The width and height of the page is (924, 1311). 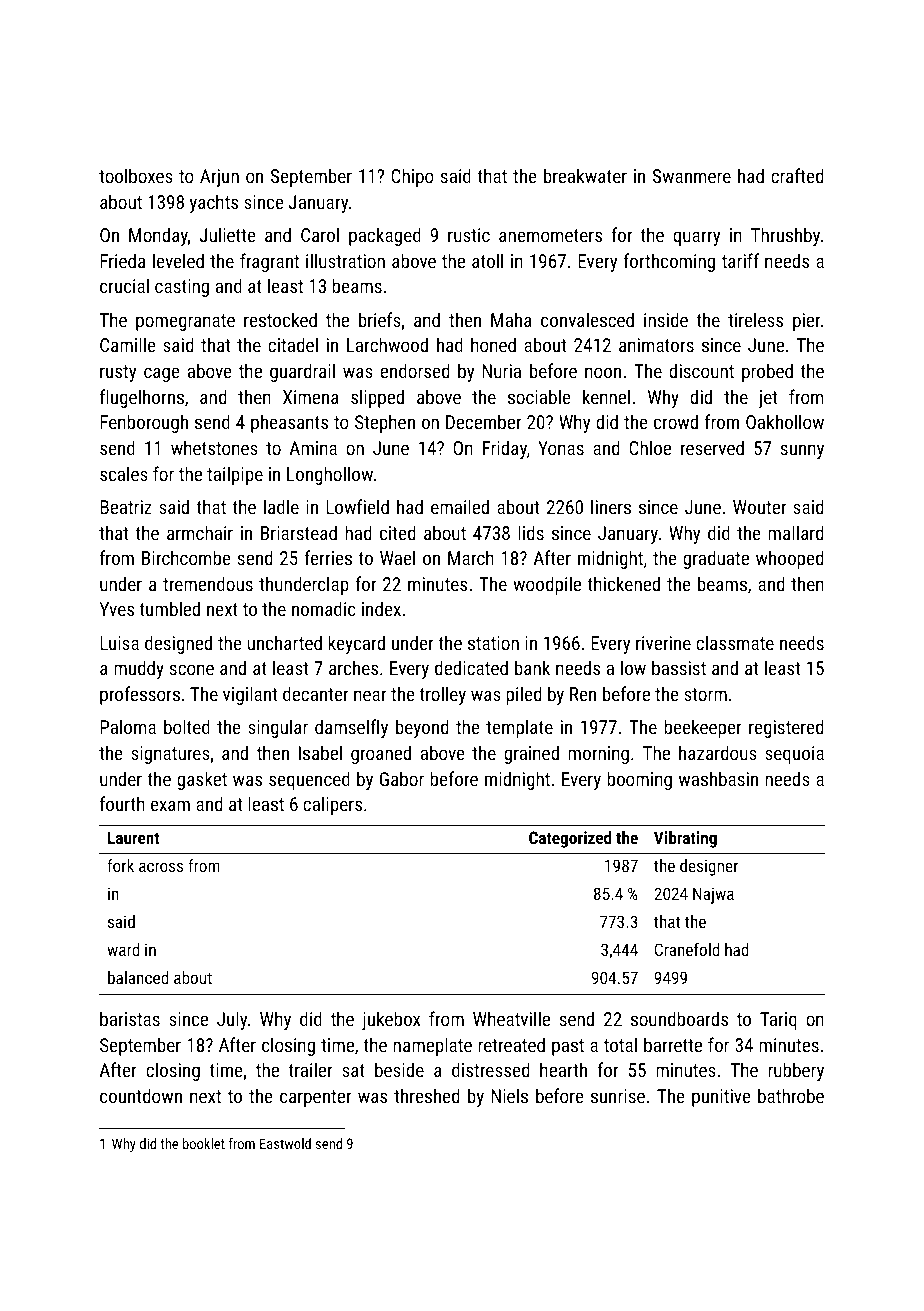 I want to click on sociable, so click(x=539, y=396).
